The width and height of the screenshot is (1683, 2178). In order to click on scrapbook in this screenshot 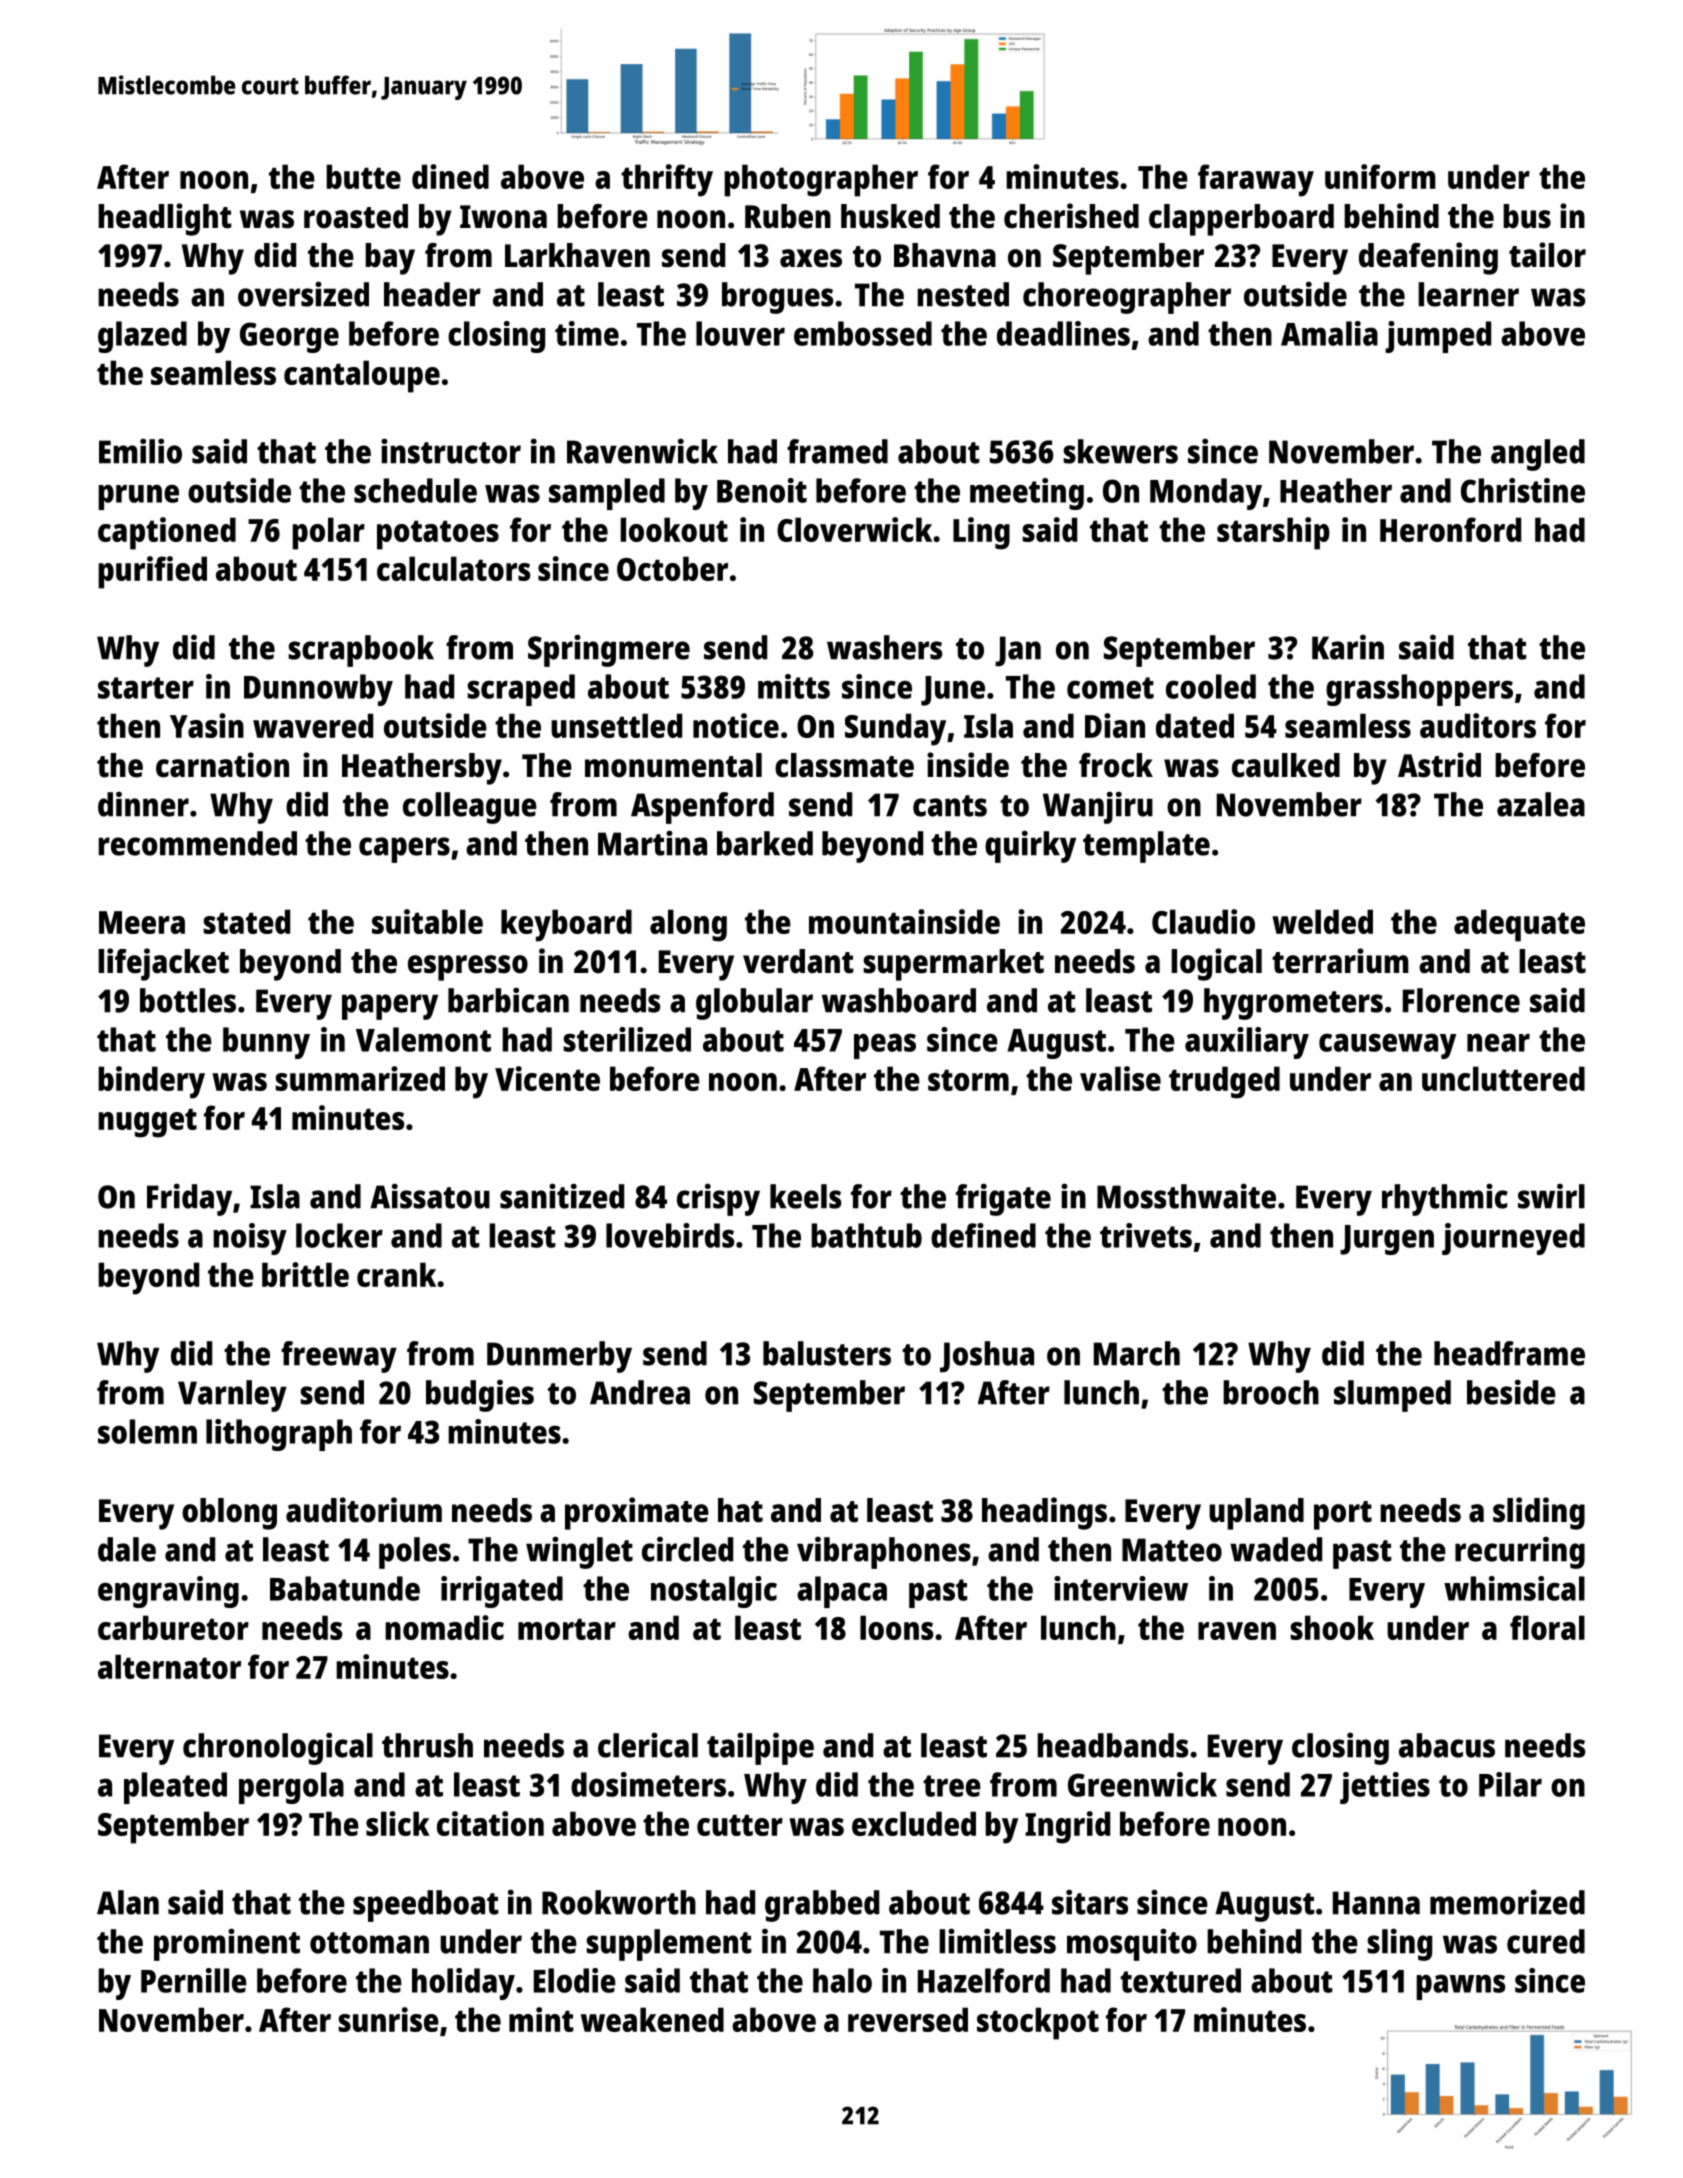, I will do `click(361, 651)`.
